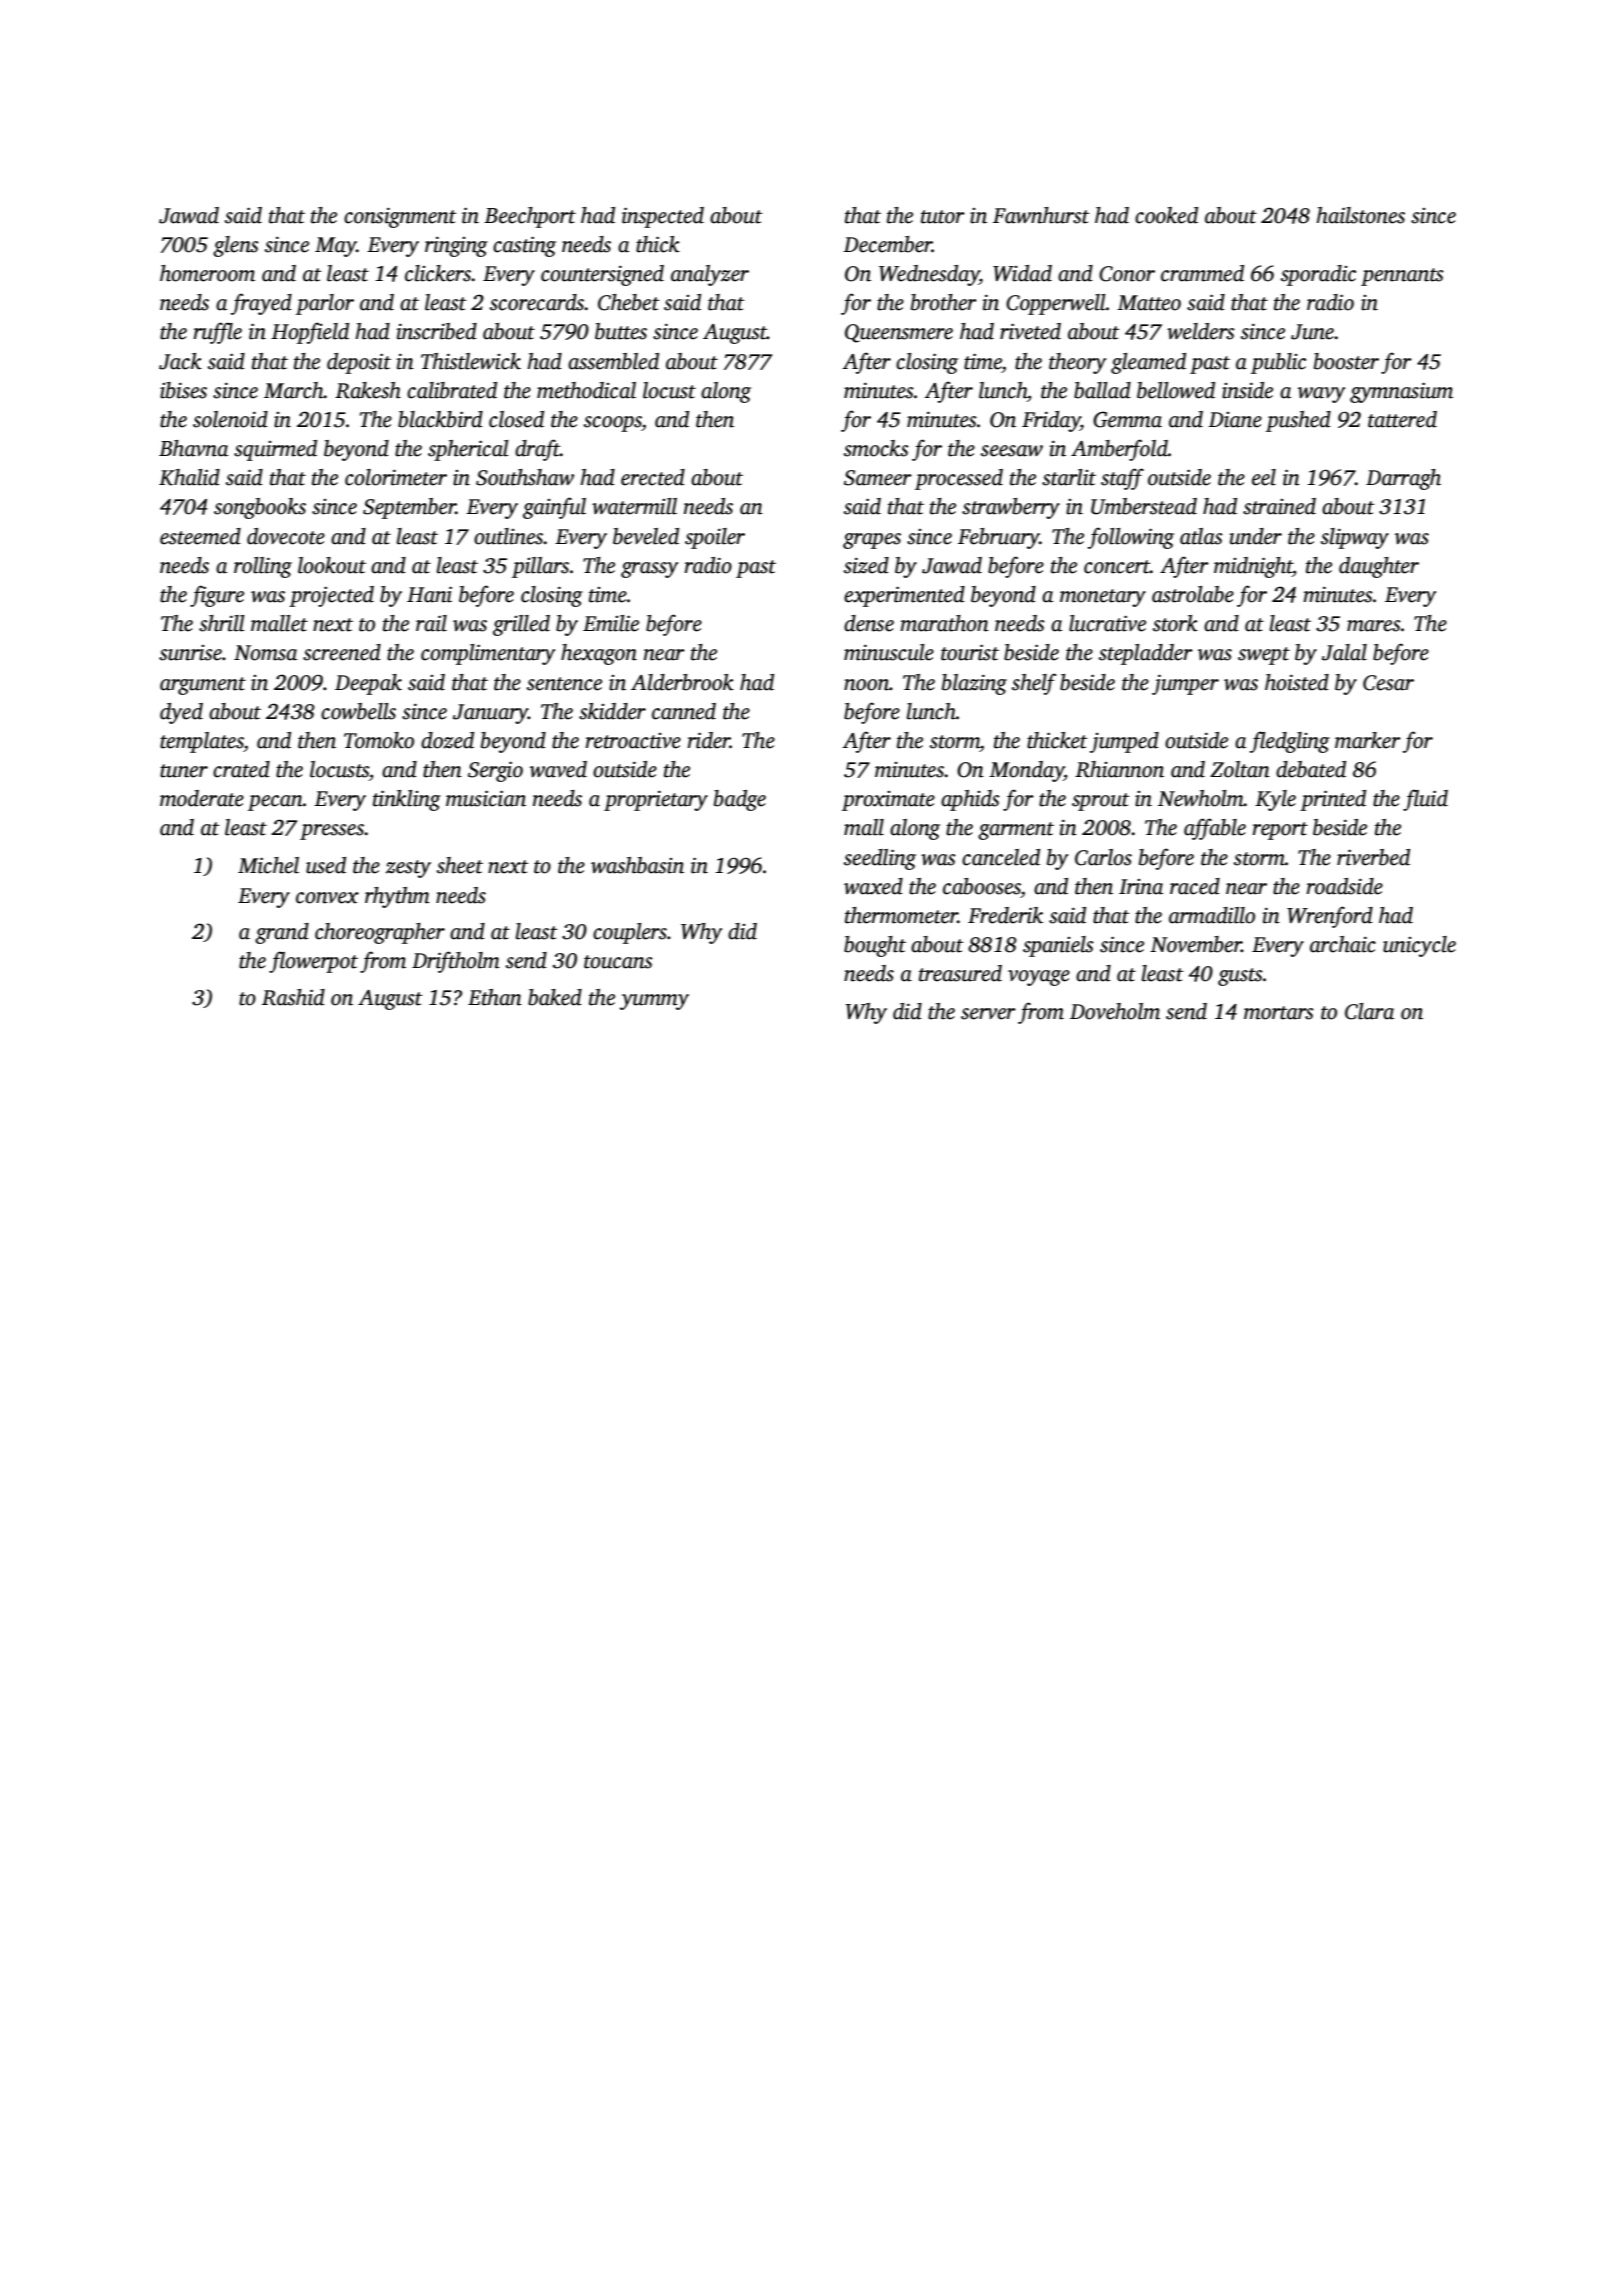 The image size is (1620, 2292). What do you see at coordinates (1374, 626) in the screenshot?
I see `mares` at bounding box center [1374, 626].
